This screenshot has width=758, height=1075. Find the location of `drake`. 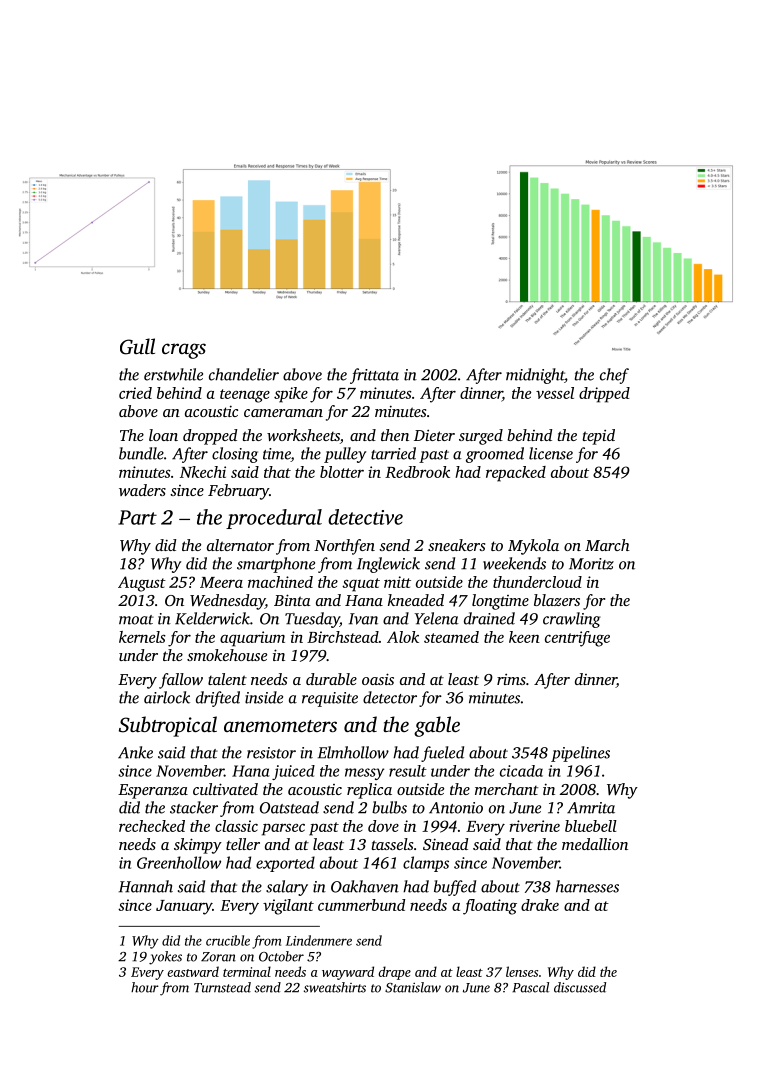

drake is located at coordinates (540, 905).
